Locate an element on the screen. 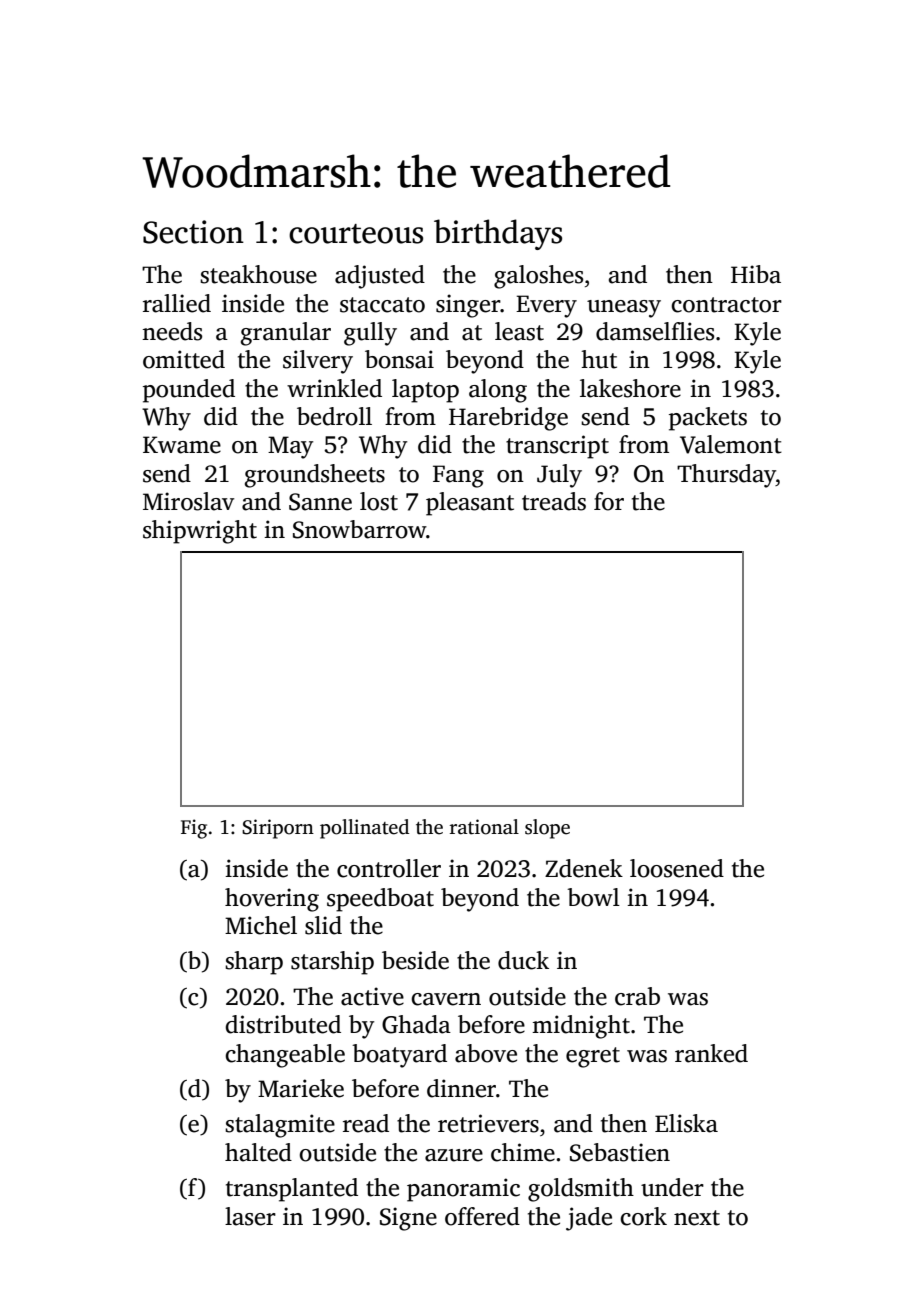  Eliska is located at coordinates (686, 1123).
